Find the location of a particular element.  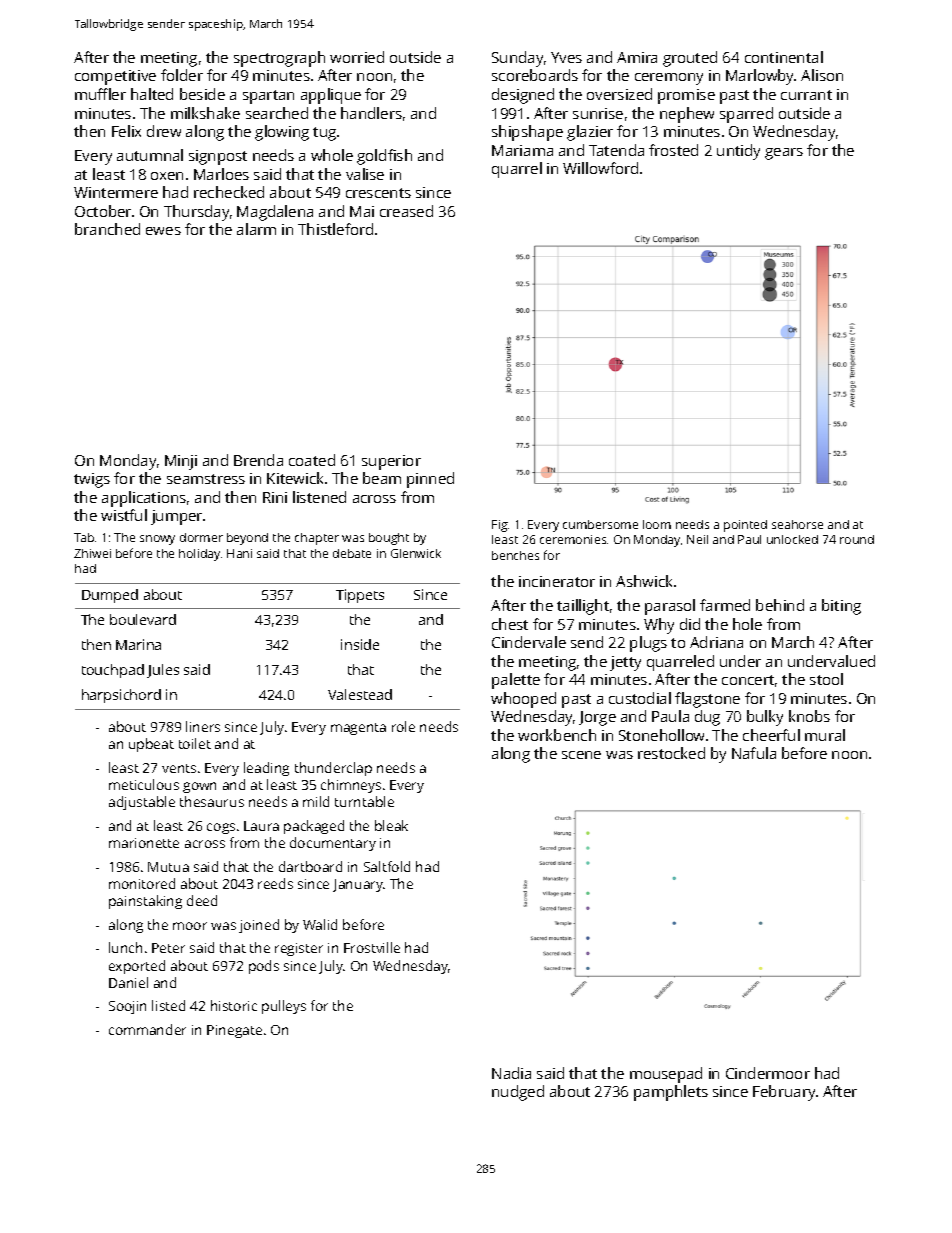

competitive is located at coordinates (115, 77).
